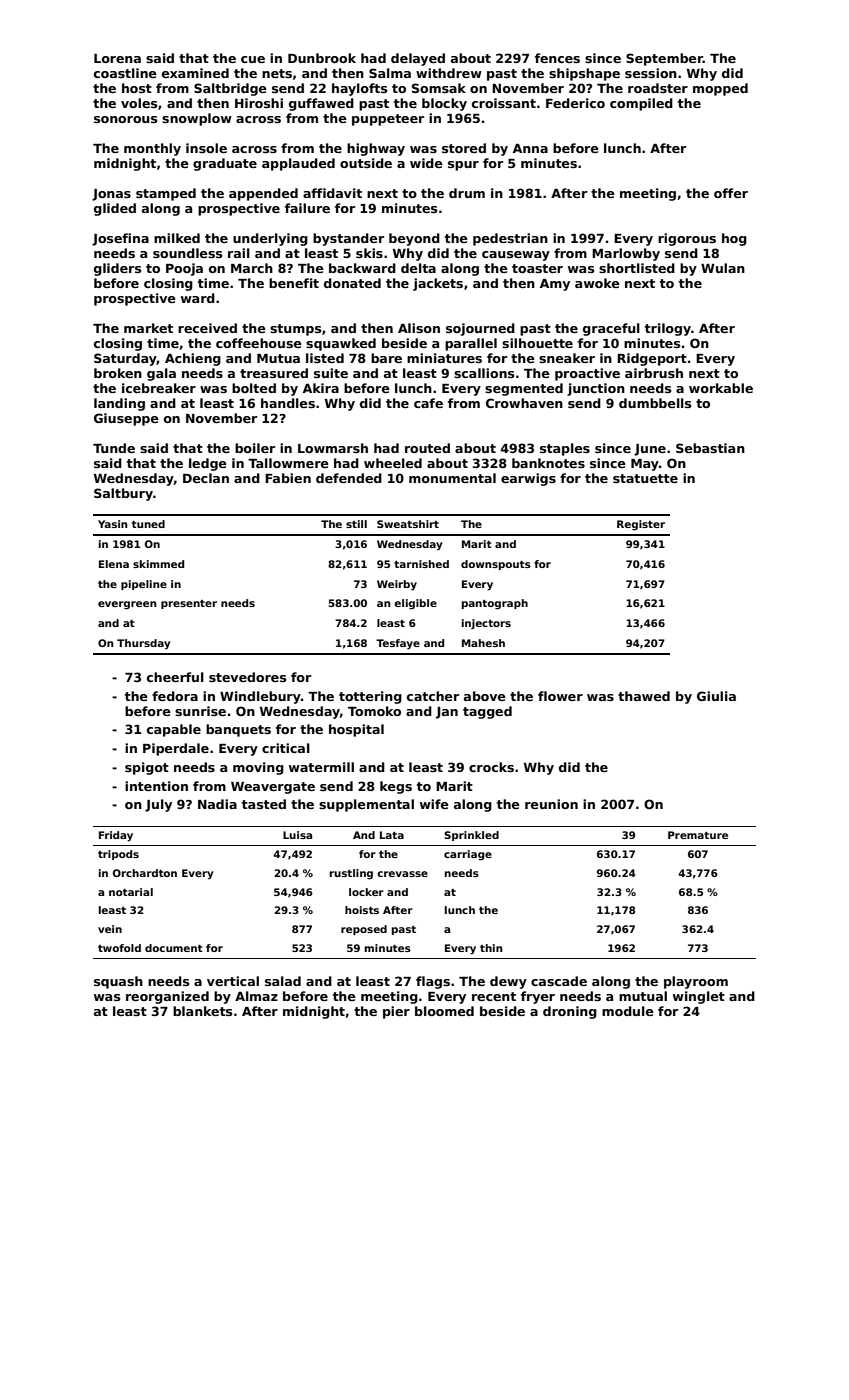  Describe the element at coordinates (118, 982) in the page. I see `squash` at that location.
